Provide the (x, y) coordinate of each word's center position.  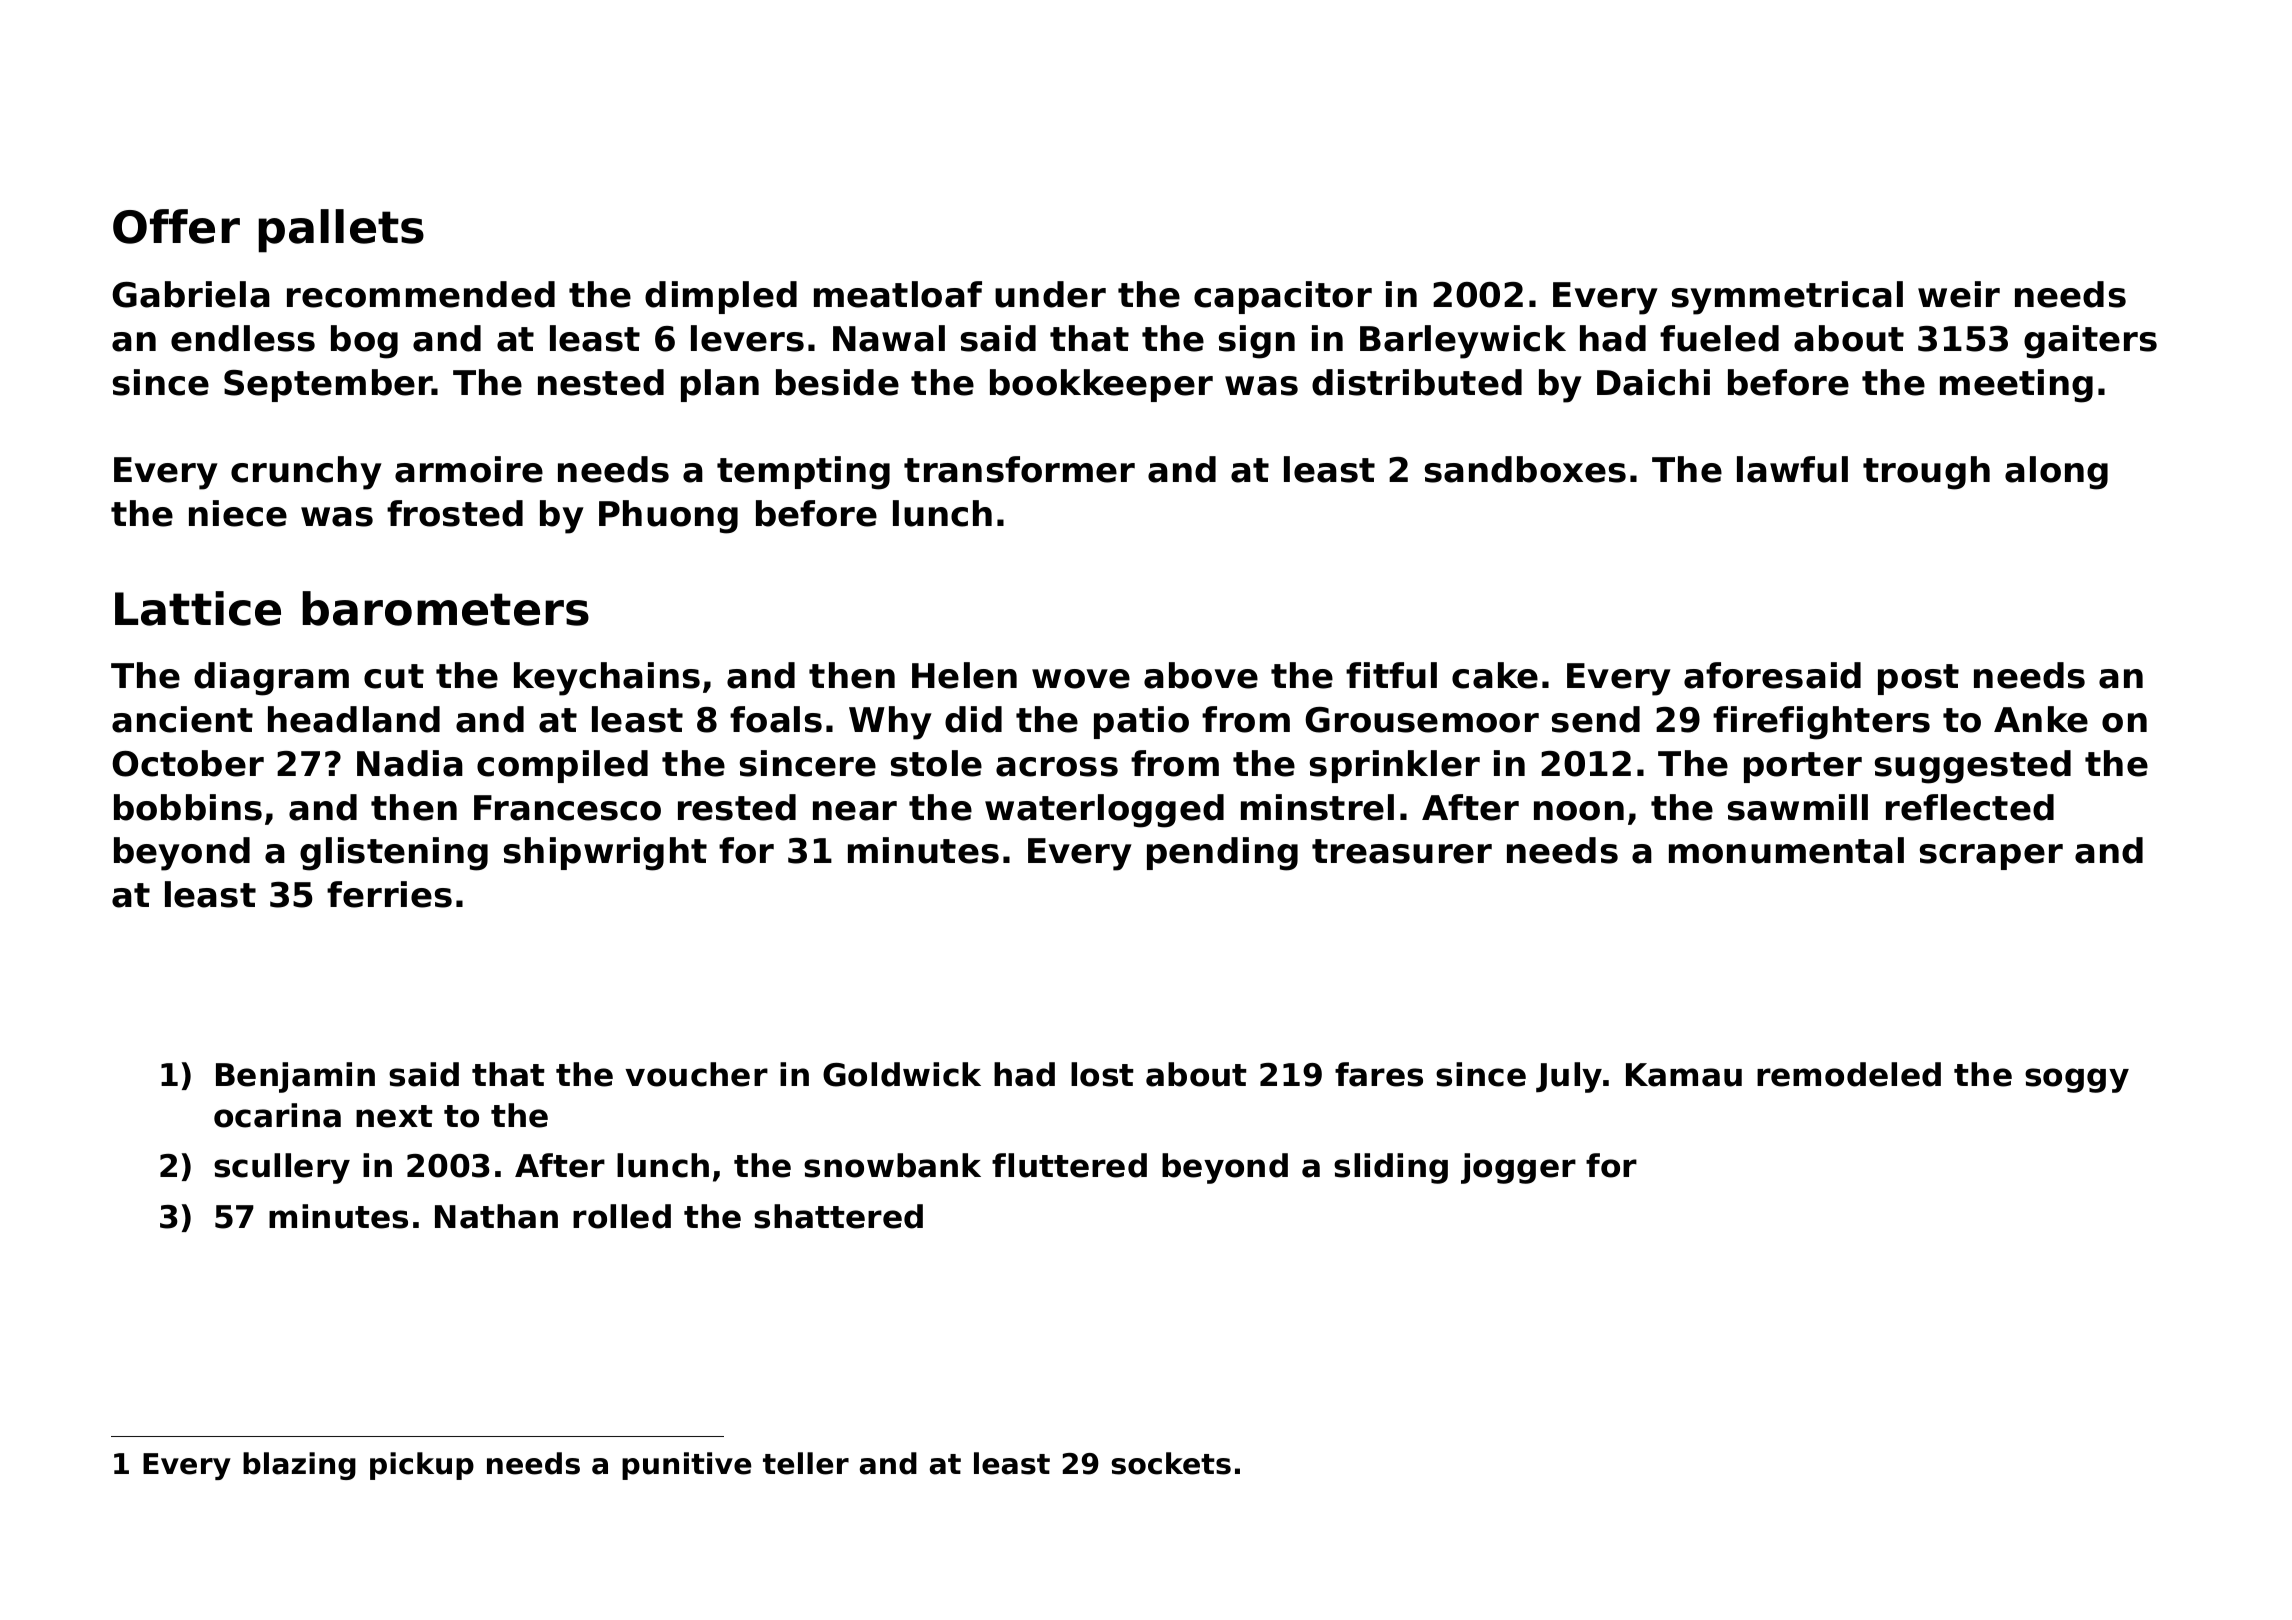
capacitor (1283, 297)
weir (1959, 294)
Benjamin (295, 1077)
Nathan (496, 1216)
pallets (341, 231)
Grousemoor (1422, 720)
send (1596, 719)
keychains (607, 679)
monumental (1786, 850)
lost (1102, 1074)
